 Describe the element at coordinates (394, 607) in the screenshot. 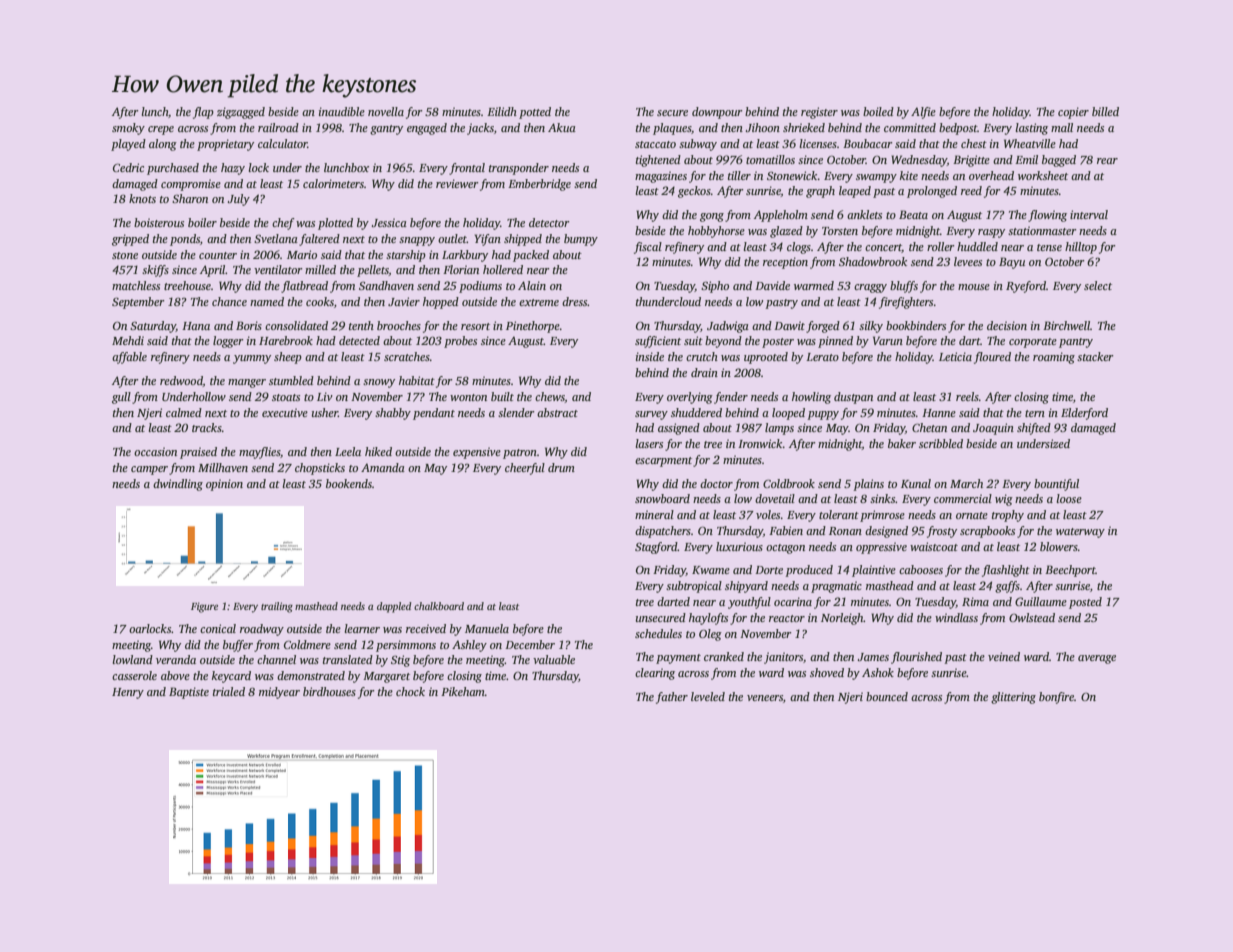

I see `dappled` at that location.
